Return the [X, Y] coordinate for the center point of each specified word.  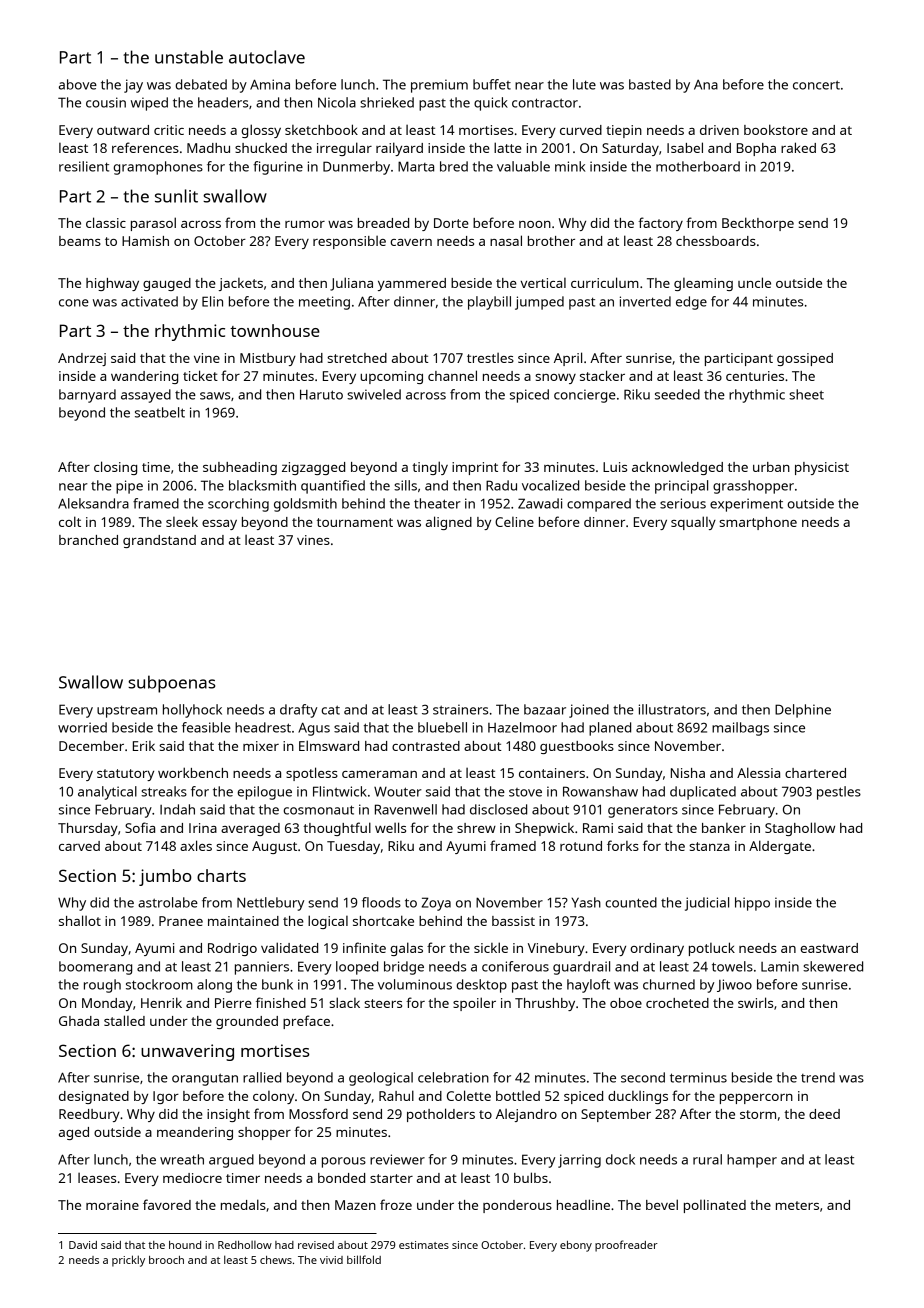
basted [650, 84]
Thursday [88, 829]
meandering [195, 1133]
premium [439, 86]
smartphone [758, 523]
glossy [261, 131]
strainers [460, 709]
